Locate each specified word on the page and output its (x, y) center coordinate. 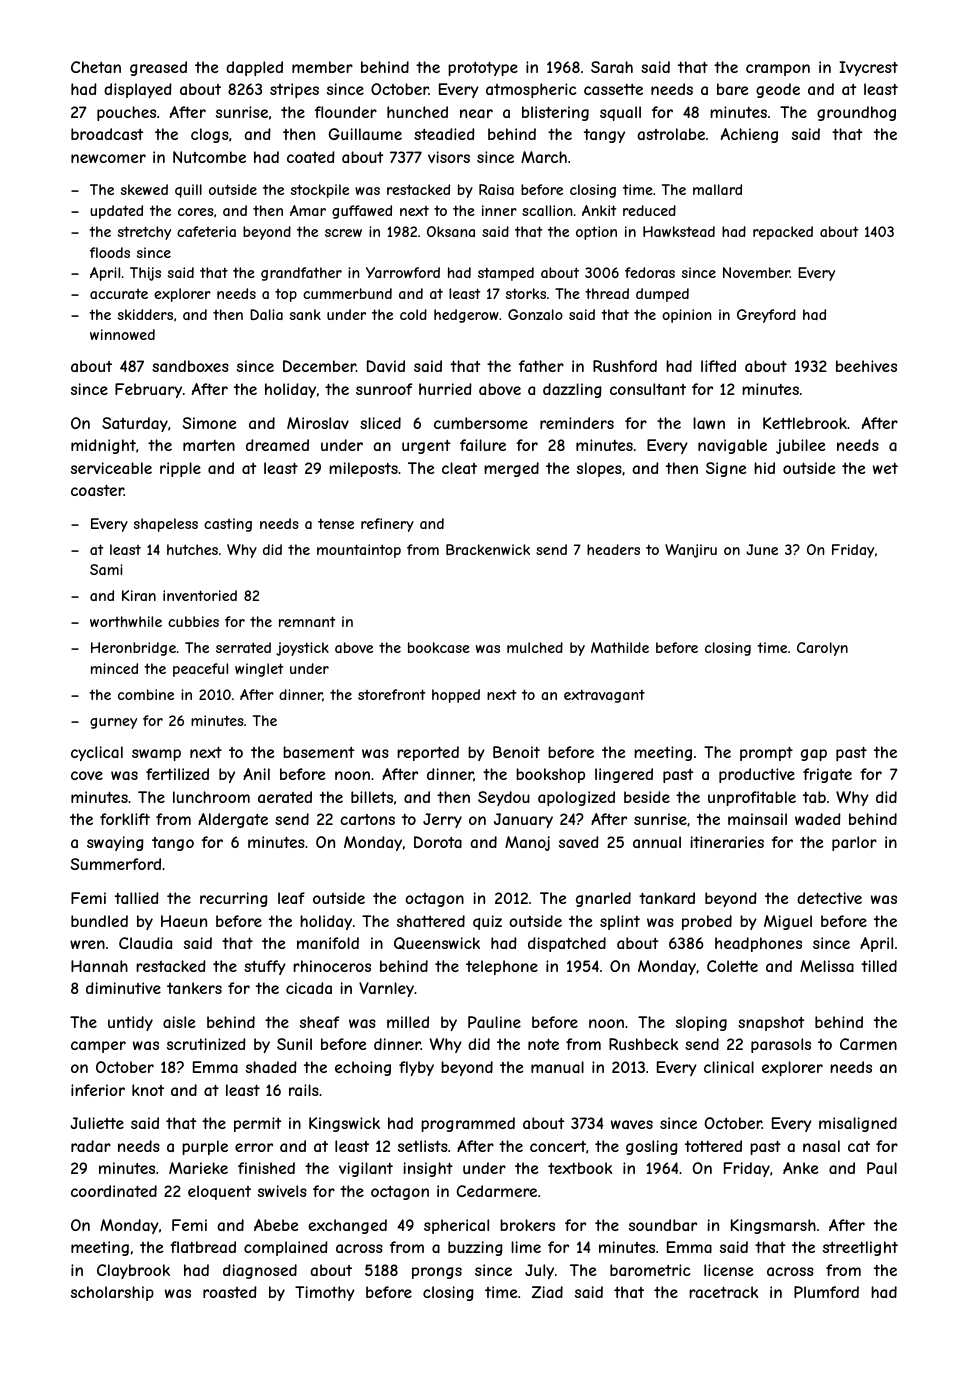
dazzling (572, 390)
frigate (827, 775)
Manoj (527, 843)
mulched (535, 647)
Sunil (294, 1044)
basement (319, 752)
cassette (613, 89)
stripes (294, 90)
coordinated (114, 1191)
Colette (732, 966)
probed (707, 922)
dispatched (567, 944)
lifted (718, 366)
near (476, 113)
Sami (106, 569)
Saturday (135, 424)
